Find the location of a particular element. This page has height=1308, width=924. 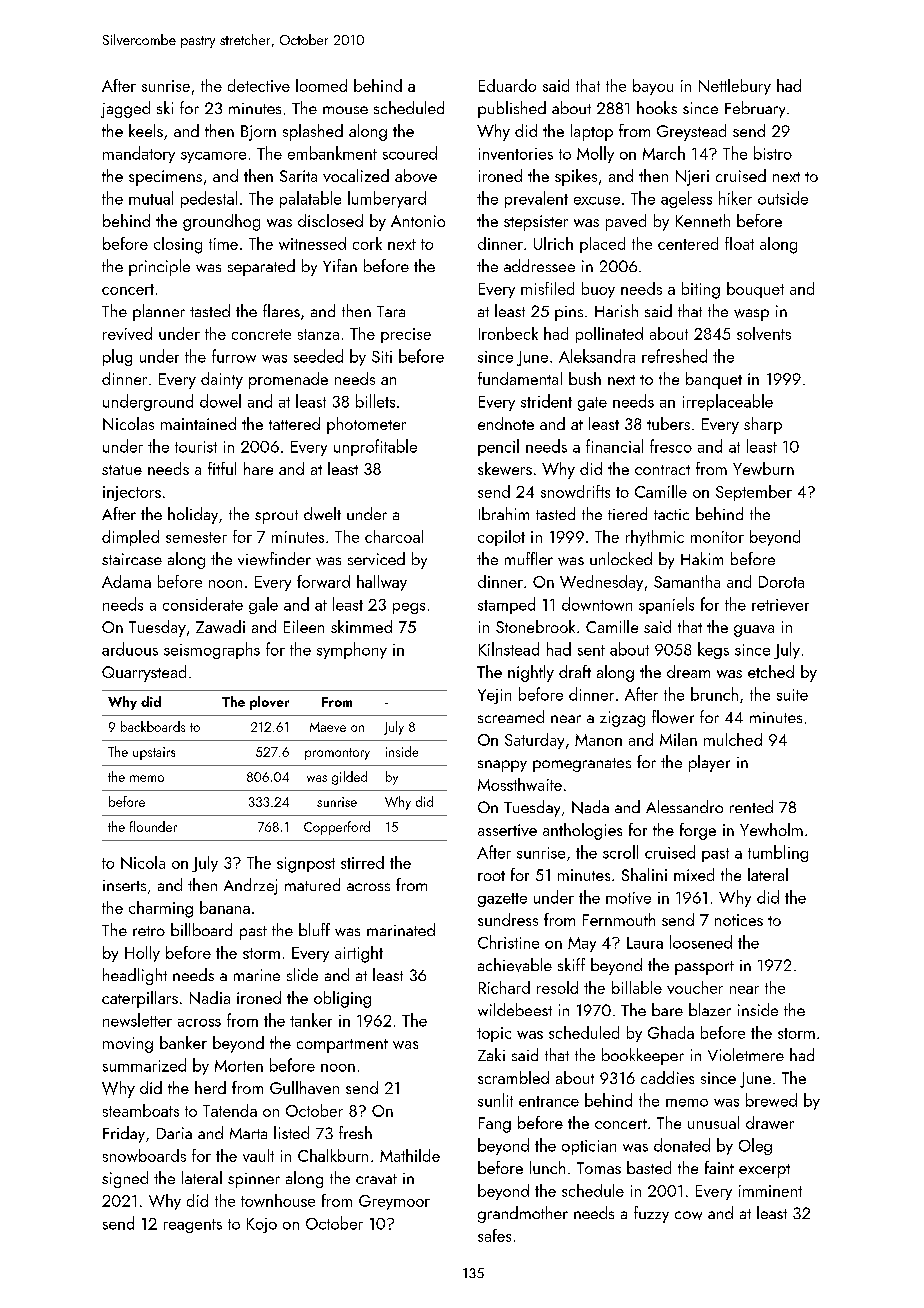

cow is located at coordinates (688, 1215).
